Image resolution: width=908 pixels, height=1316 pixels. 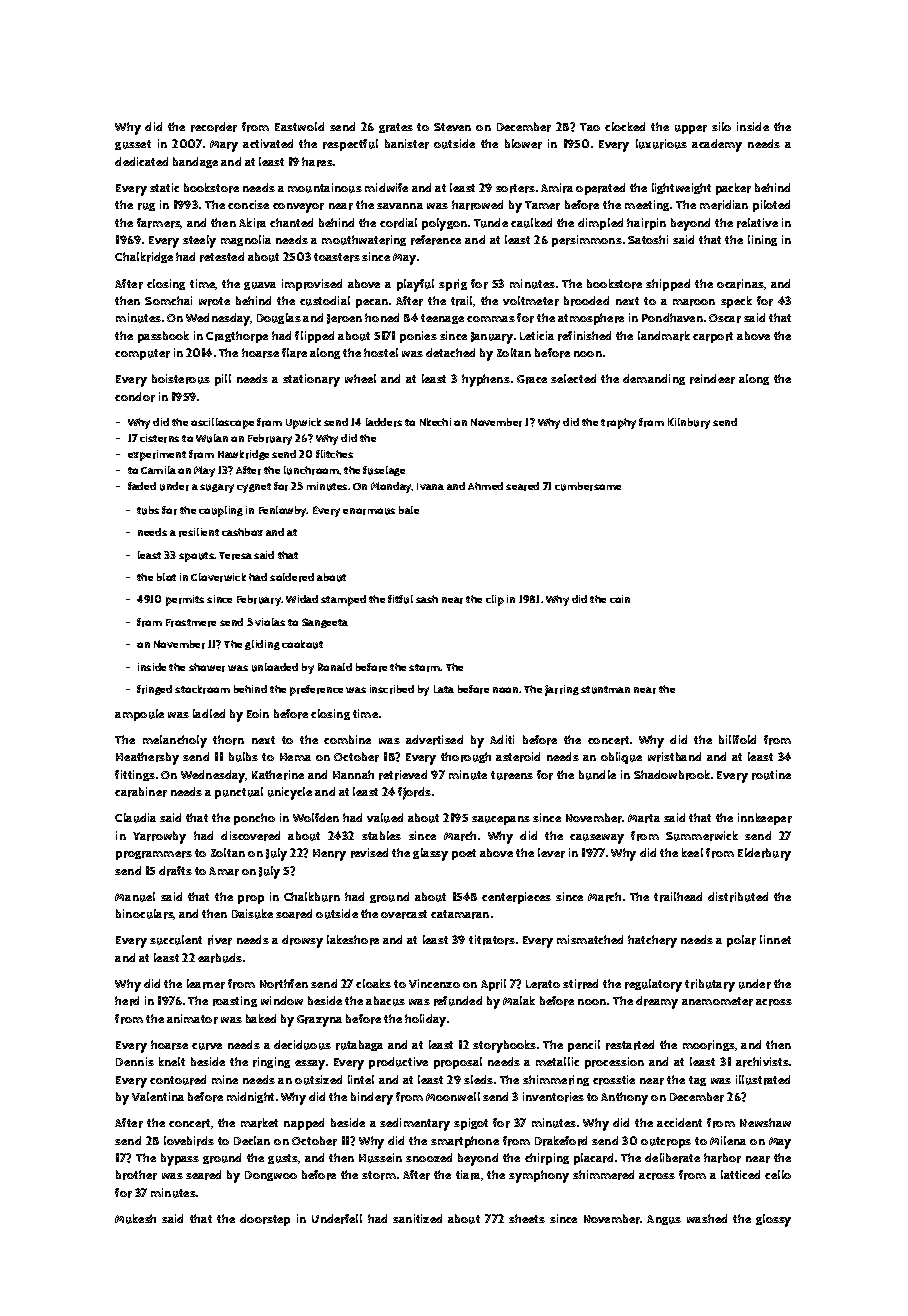 What do you see at coordinates (291, 222) in the screenshot?
I see `chanted` at bounding box center [291, 222].
